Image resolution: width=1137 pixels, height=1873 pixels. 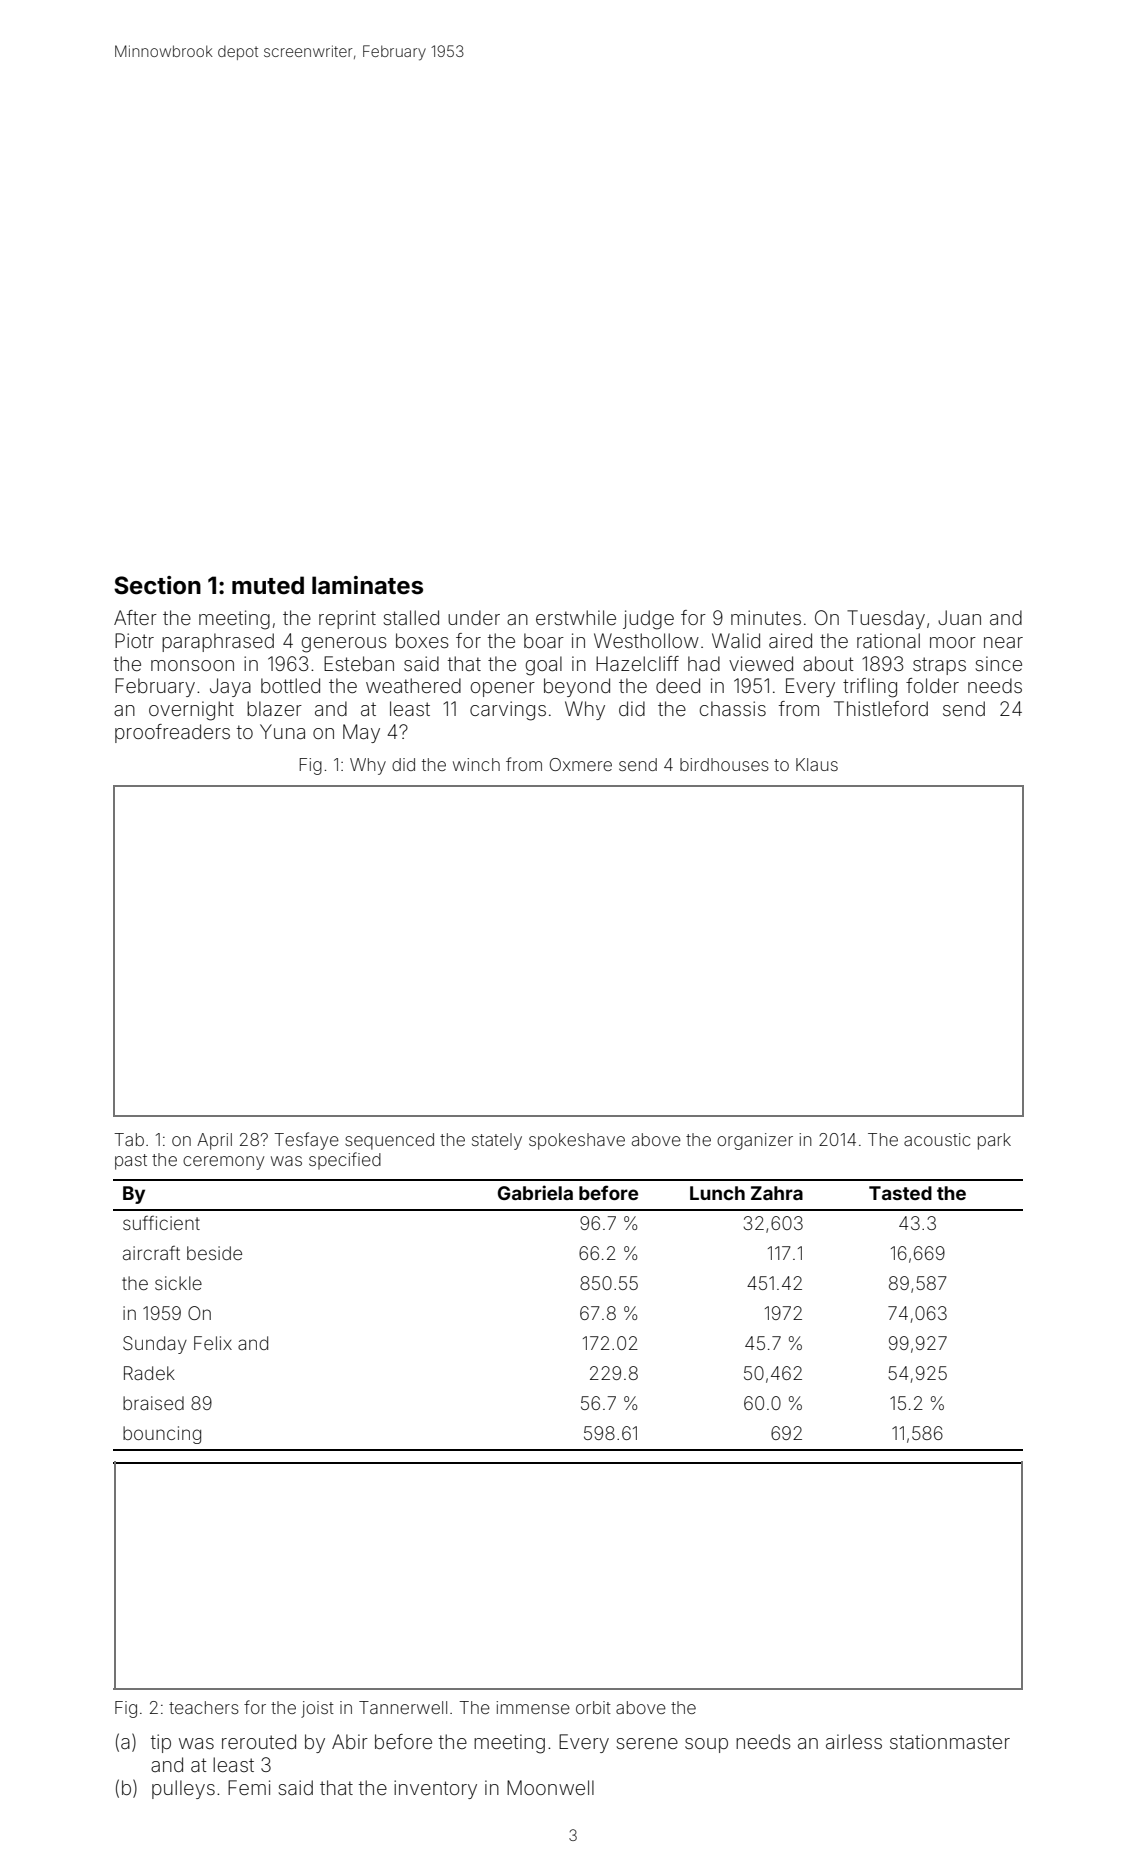 What do you see at coordinates (268, 585) in the page?
I see `muted` at bounding box center [268, 585].
